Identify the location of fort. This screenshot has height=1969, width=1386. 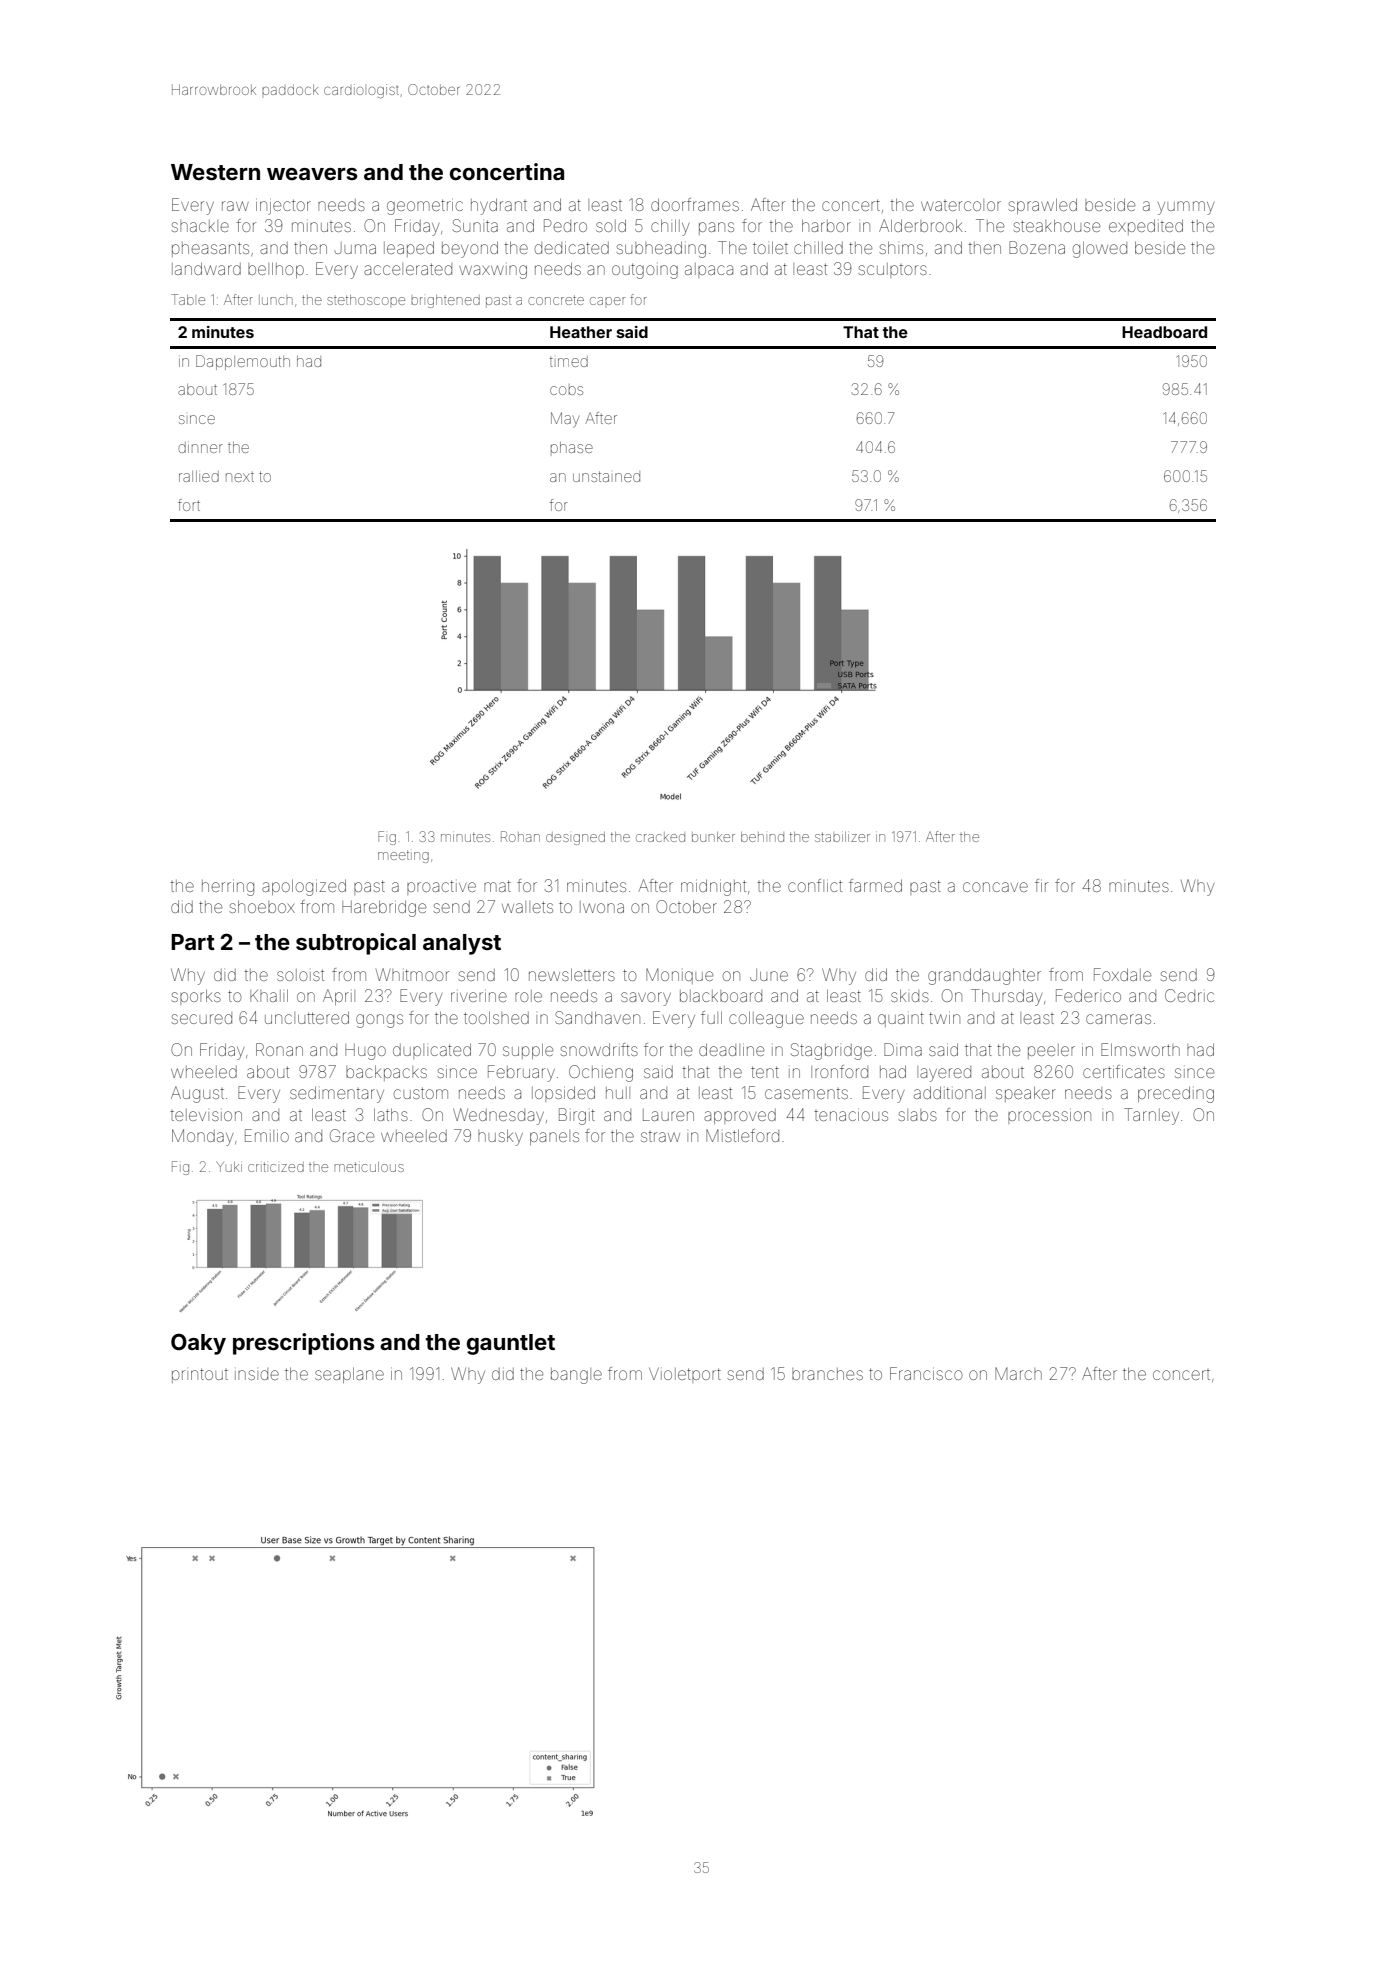
(189, 505).
